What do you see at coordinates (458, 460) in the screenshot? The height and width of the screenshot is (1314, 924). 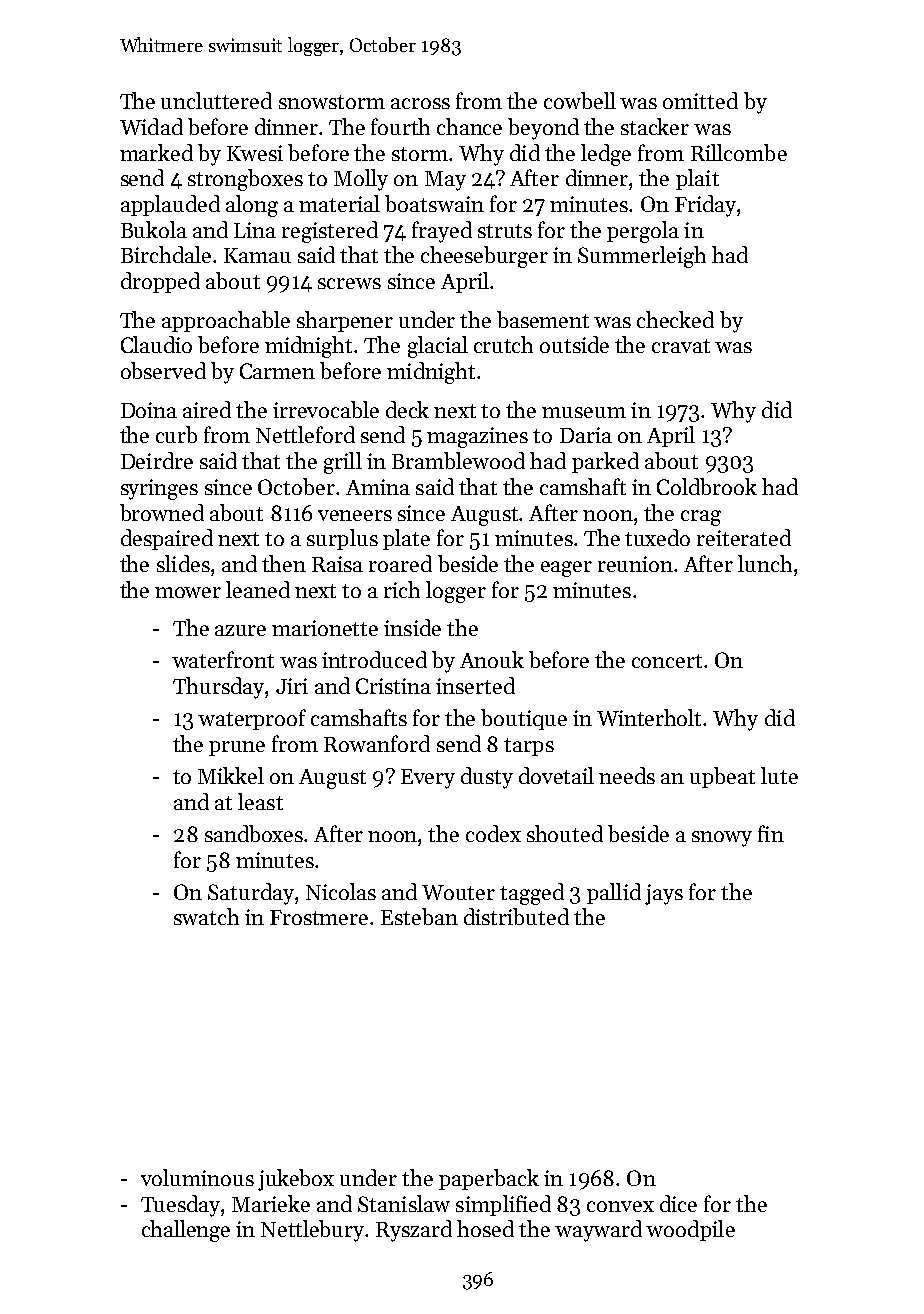 I see `Bramblewood` at bounding box center [458, 460].
